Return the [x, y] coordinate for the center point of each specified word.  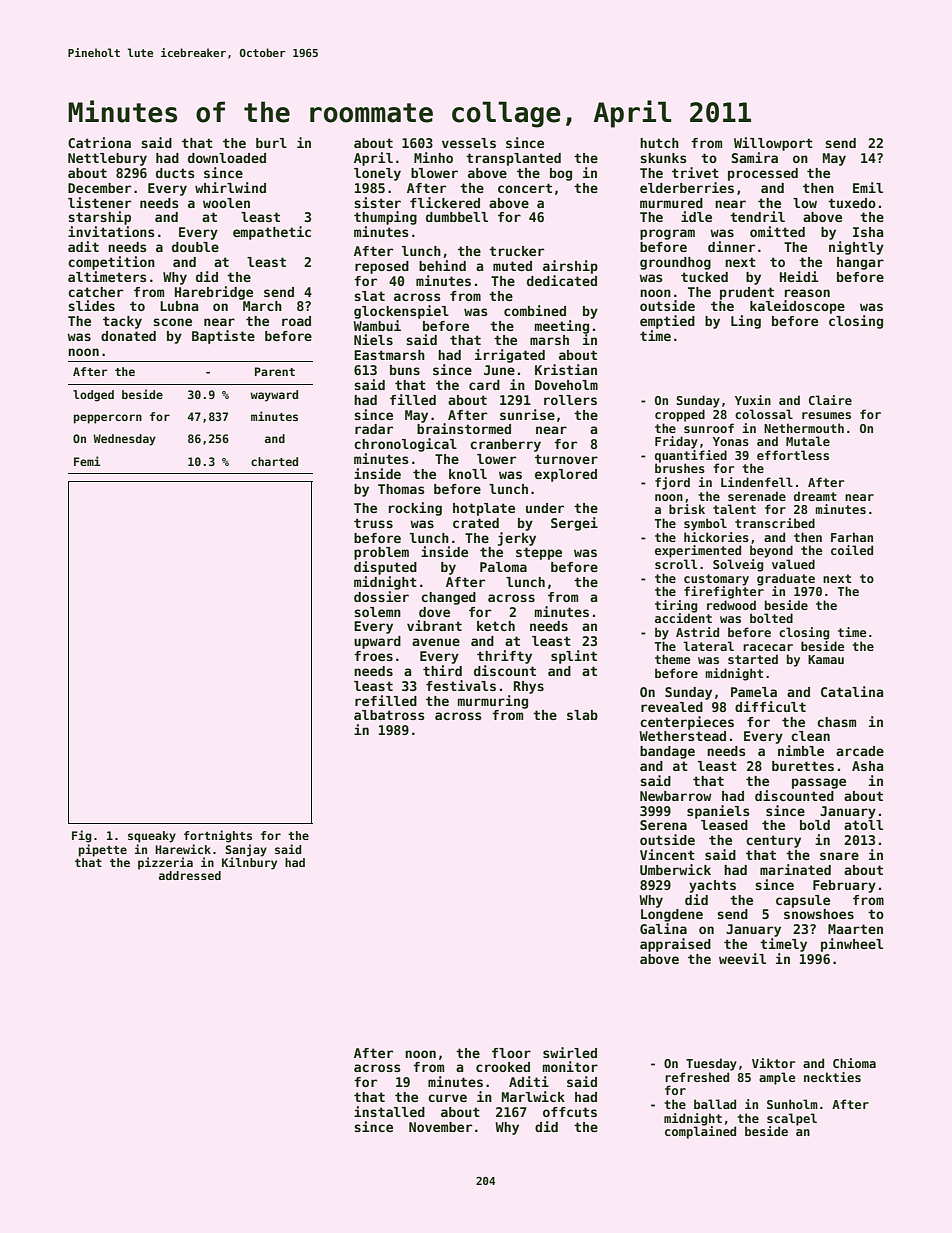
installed [389, 1111]
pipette [103, 850]
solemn [377, 612]
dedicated [562, 280]
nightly [856, 248]
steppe [539, 553]
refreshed [697, 1077]
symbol [705, 524]
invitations [111, 231]
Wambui [377, 325]
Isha [868, 232]
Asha [867, 766]
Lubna [179, 306]
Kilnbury [249, 863]
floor [511, 1053]
